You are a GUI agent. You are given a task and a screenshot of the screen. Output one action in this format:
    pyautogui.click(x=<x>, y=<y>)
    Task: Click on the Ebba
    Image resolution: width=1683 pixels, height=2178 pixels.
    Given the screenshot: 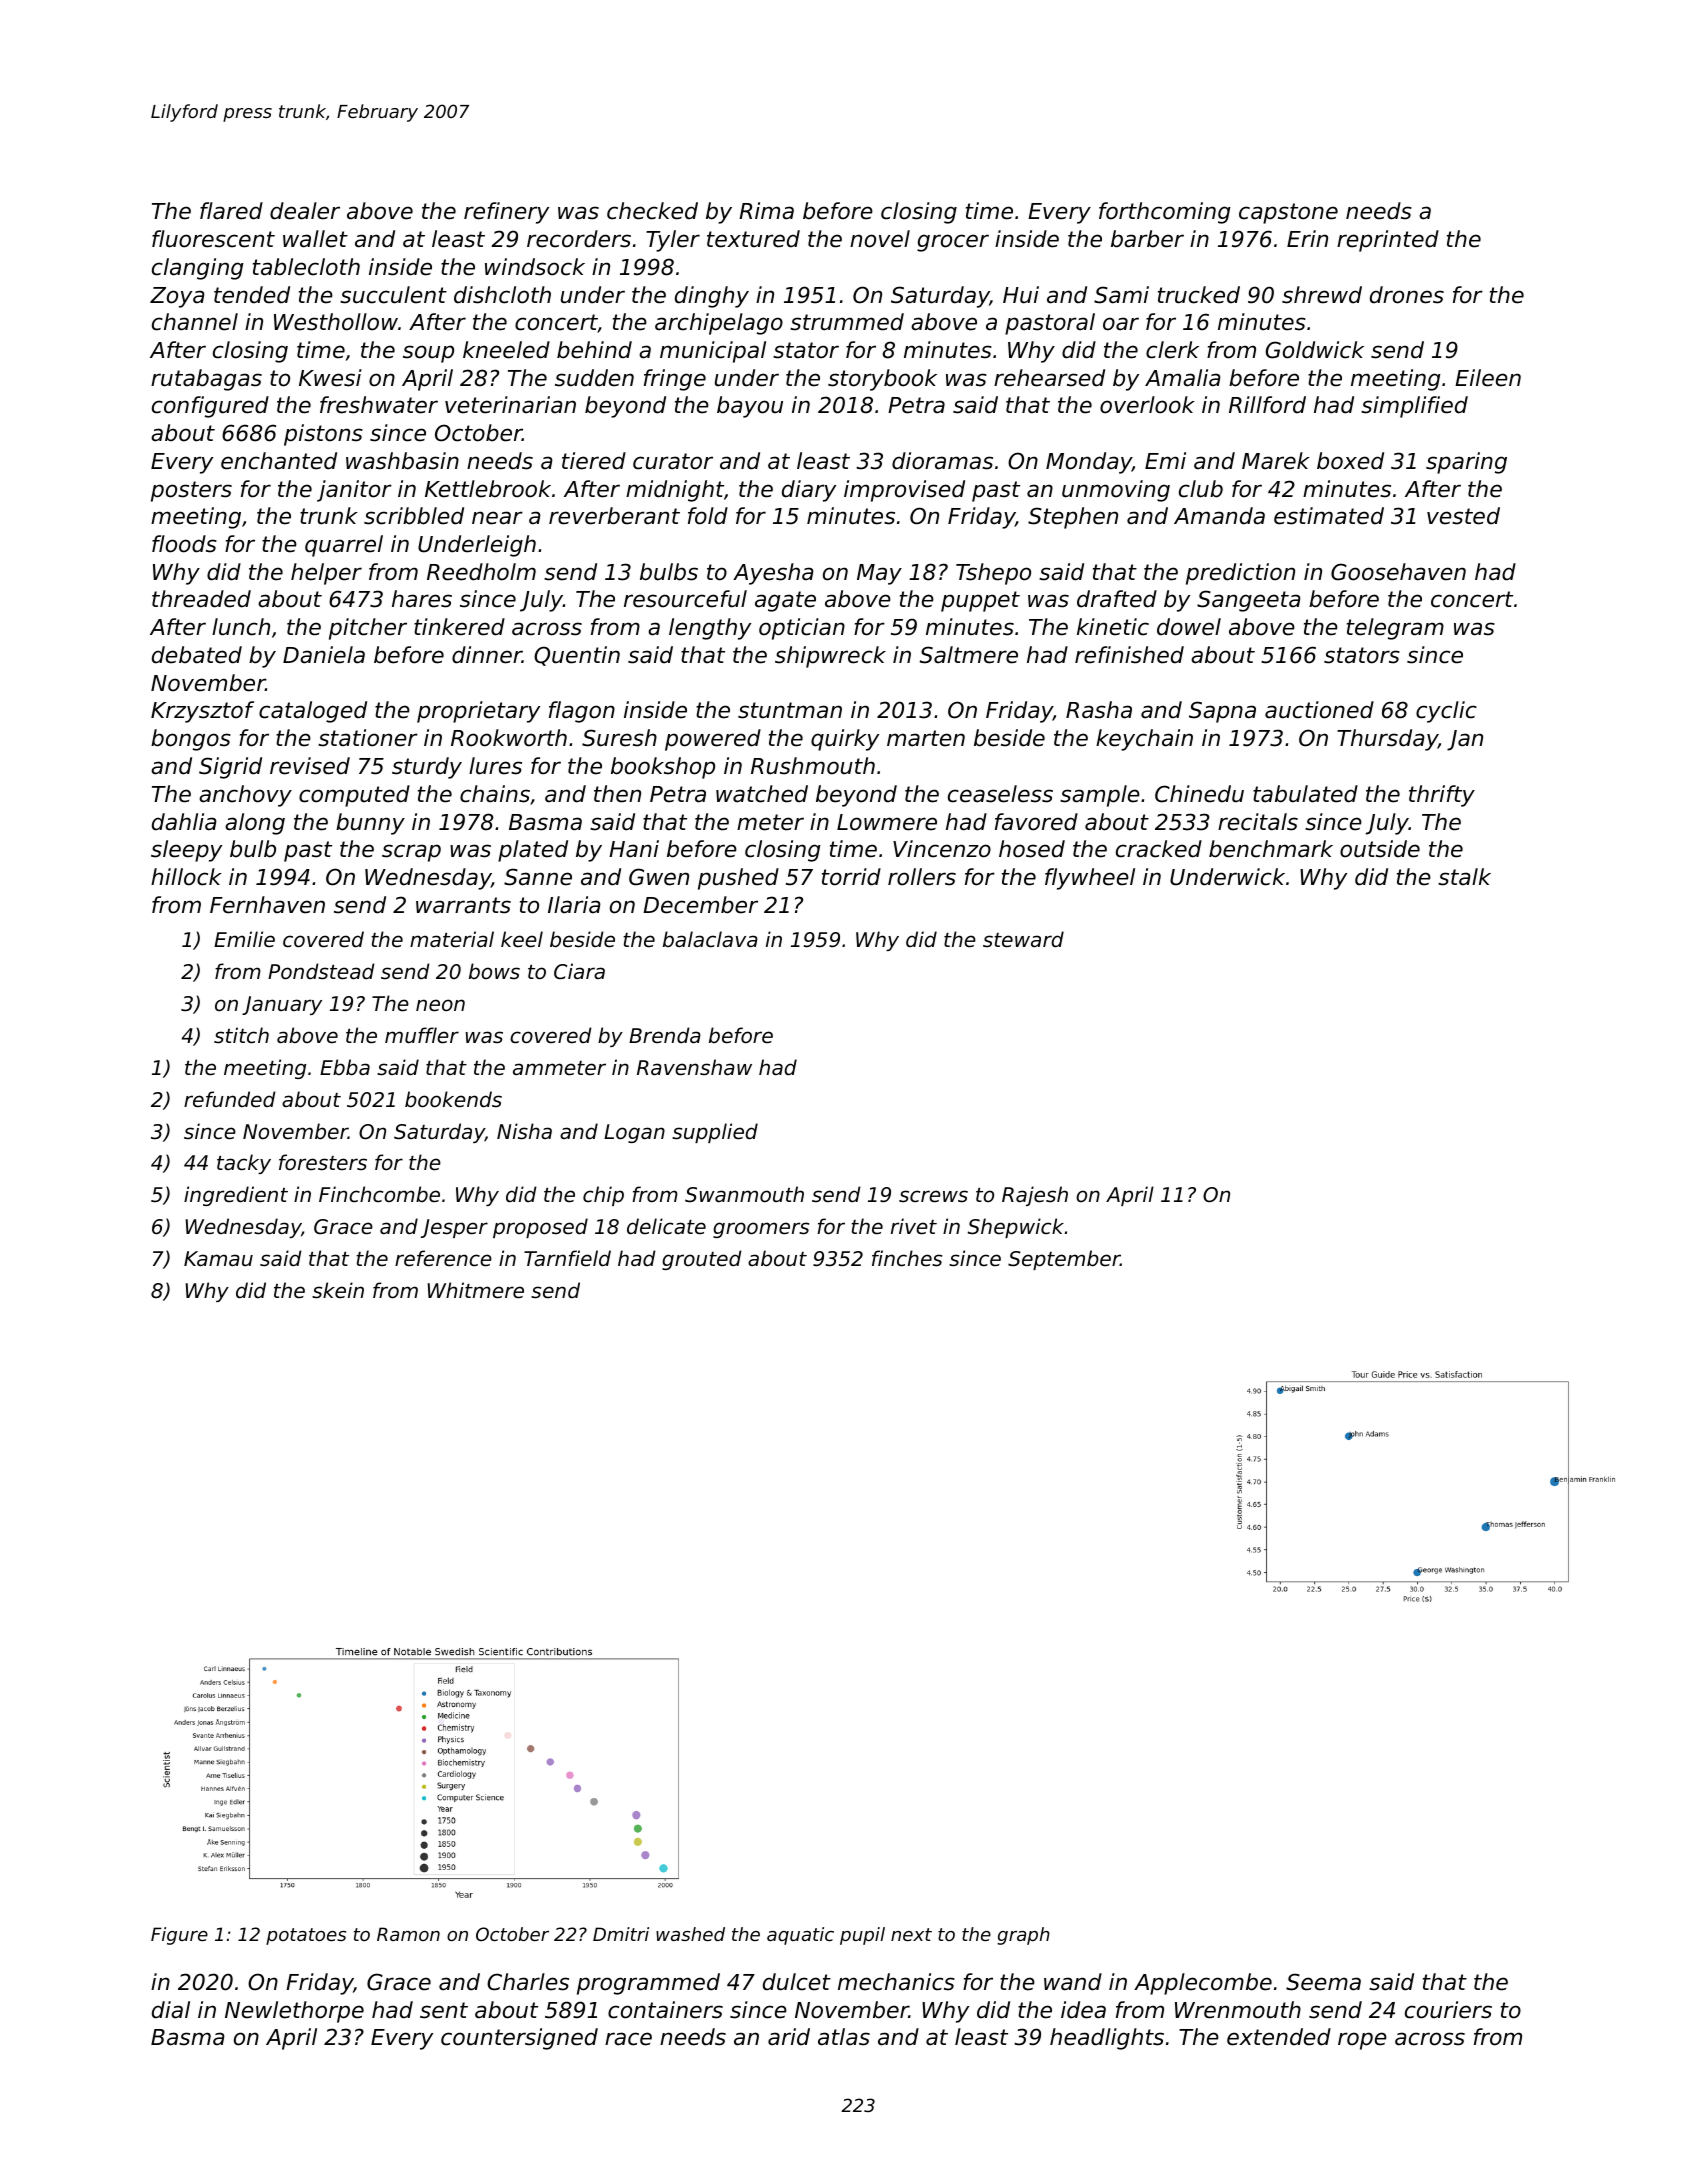 What is the action you would take?
    pyautogui.click(x=345, y=1067)
